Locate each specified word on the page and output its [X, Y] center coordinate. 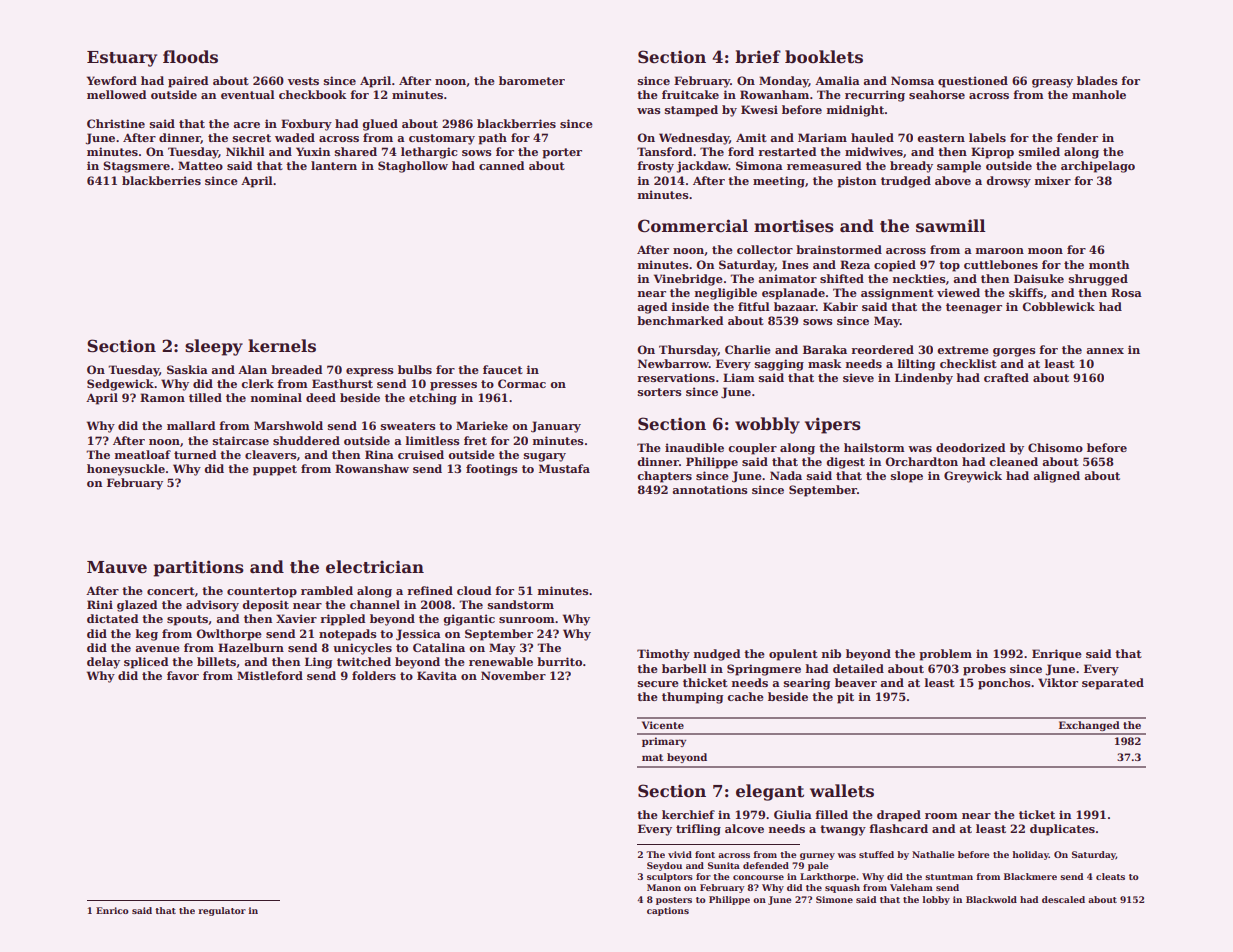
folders [374, 675]
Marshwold [288, 425]
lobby [936, 900]
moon [1045, 251]
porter [562, 153]
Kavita [437, 675]
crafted [1006, 377]
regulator [222, 911]
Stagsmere [136, 167]
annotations [710, 489]
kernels [282, 346]
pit [845, 698]
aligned [1056, 477]
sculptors [670, 877]
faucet [503, 369]
